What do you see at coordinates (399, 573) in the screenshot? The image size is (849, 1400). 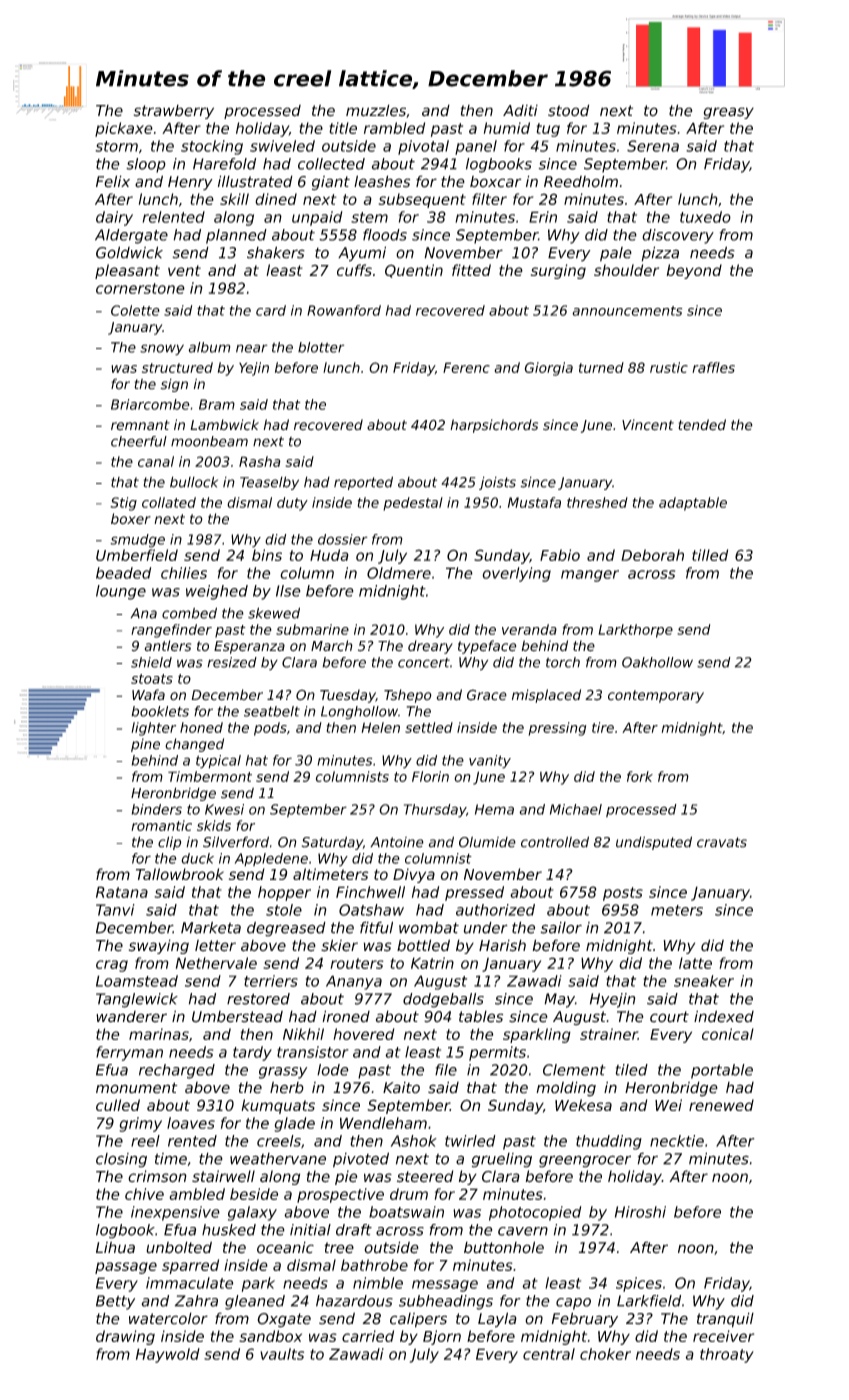 I see `Oldmere` at bounding box center [399, 573].
